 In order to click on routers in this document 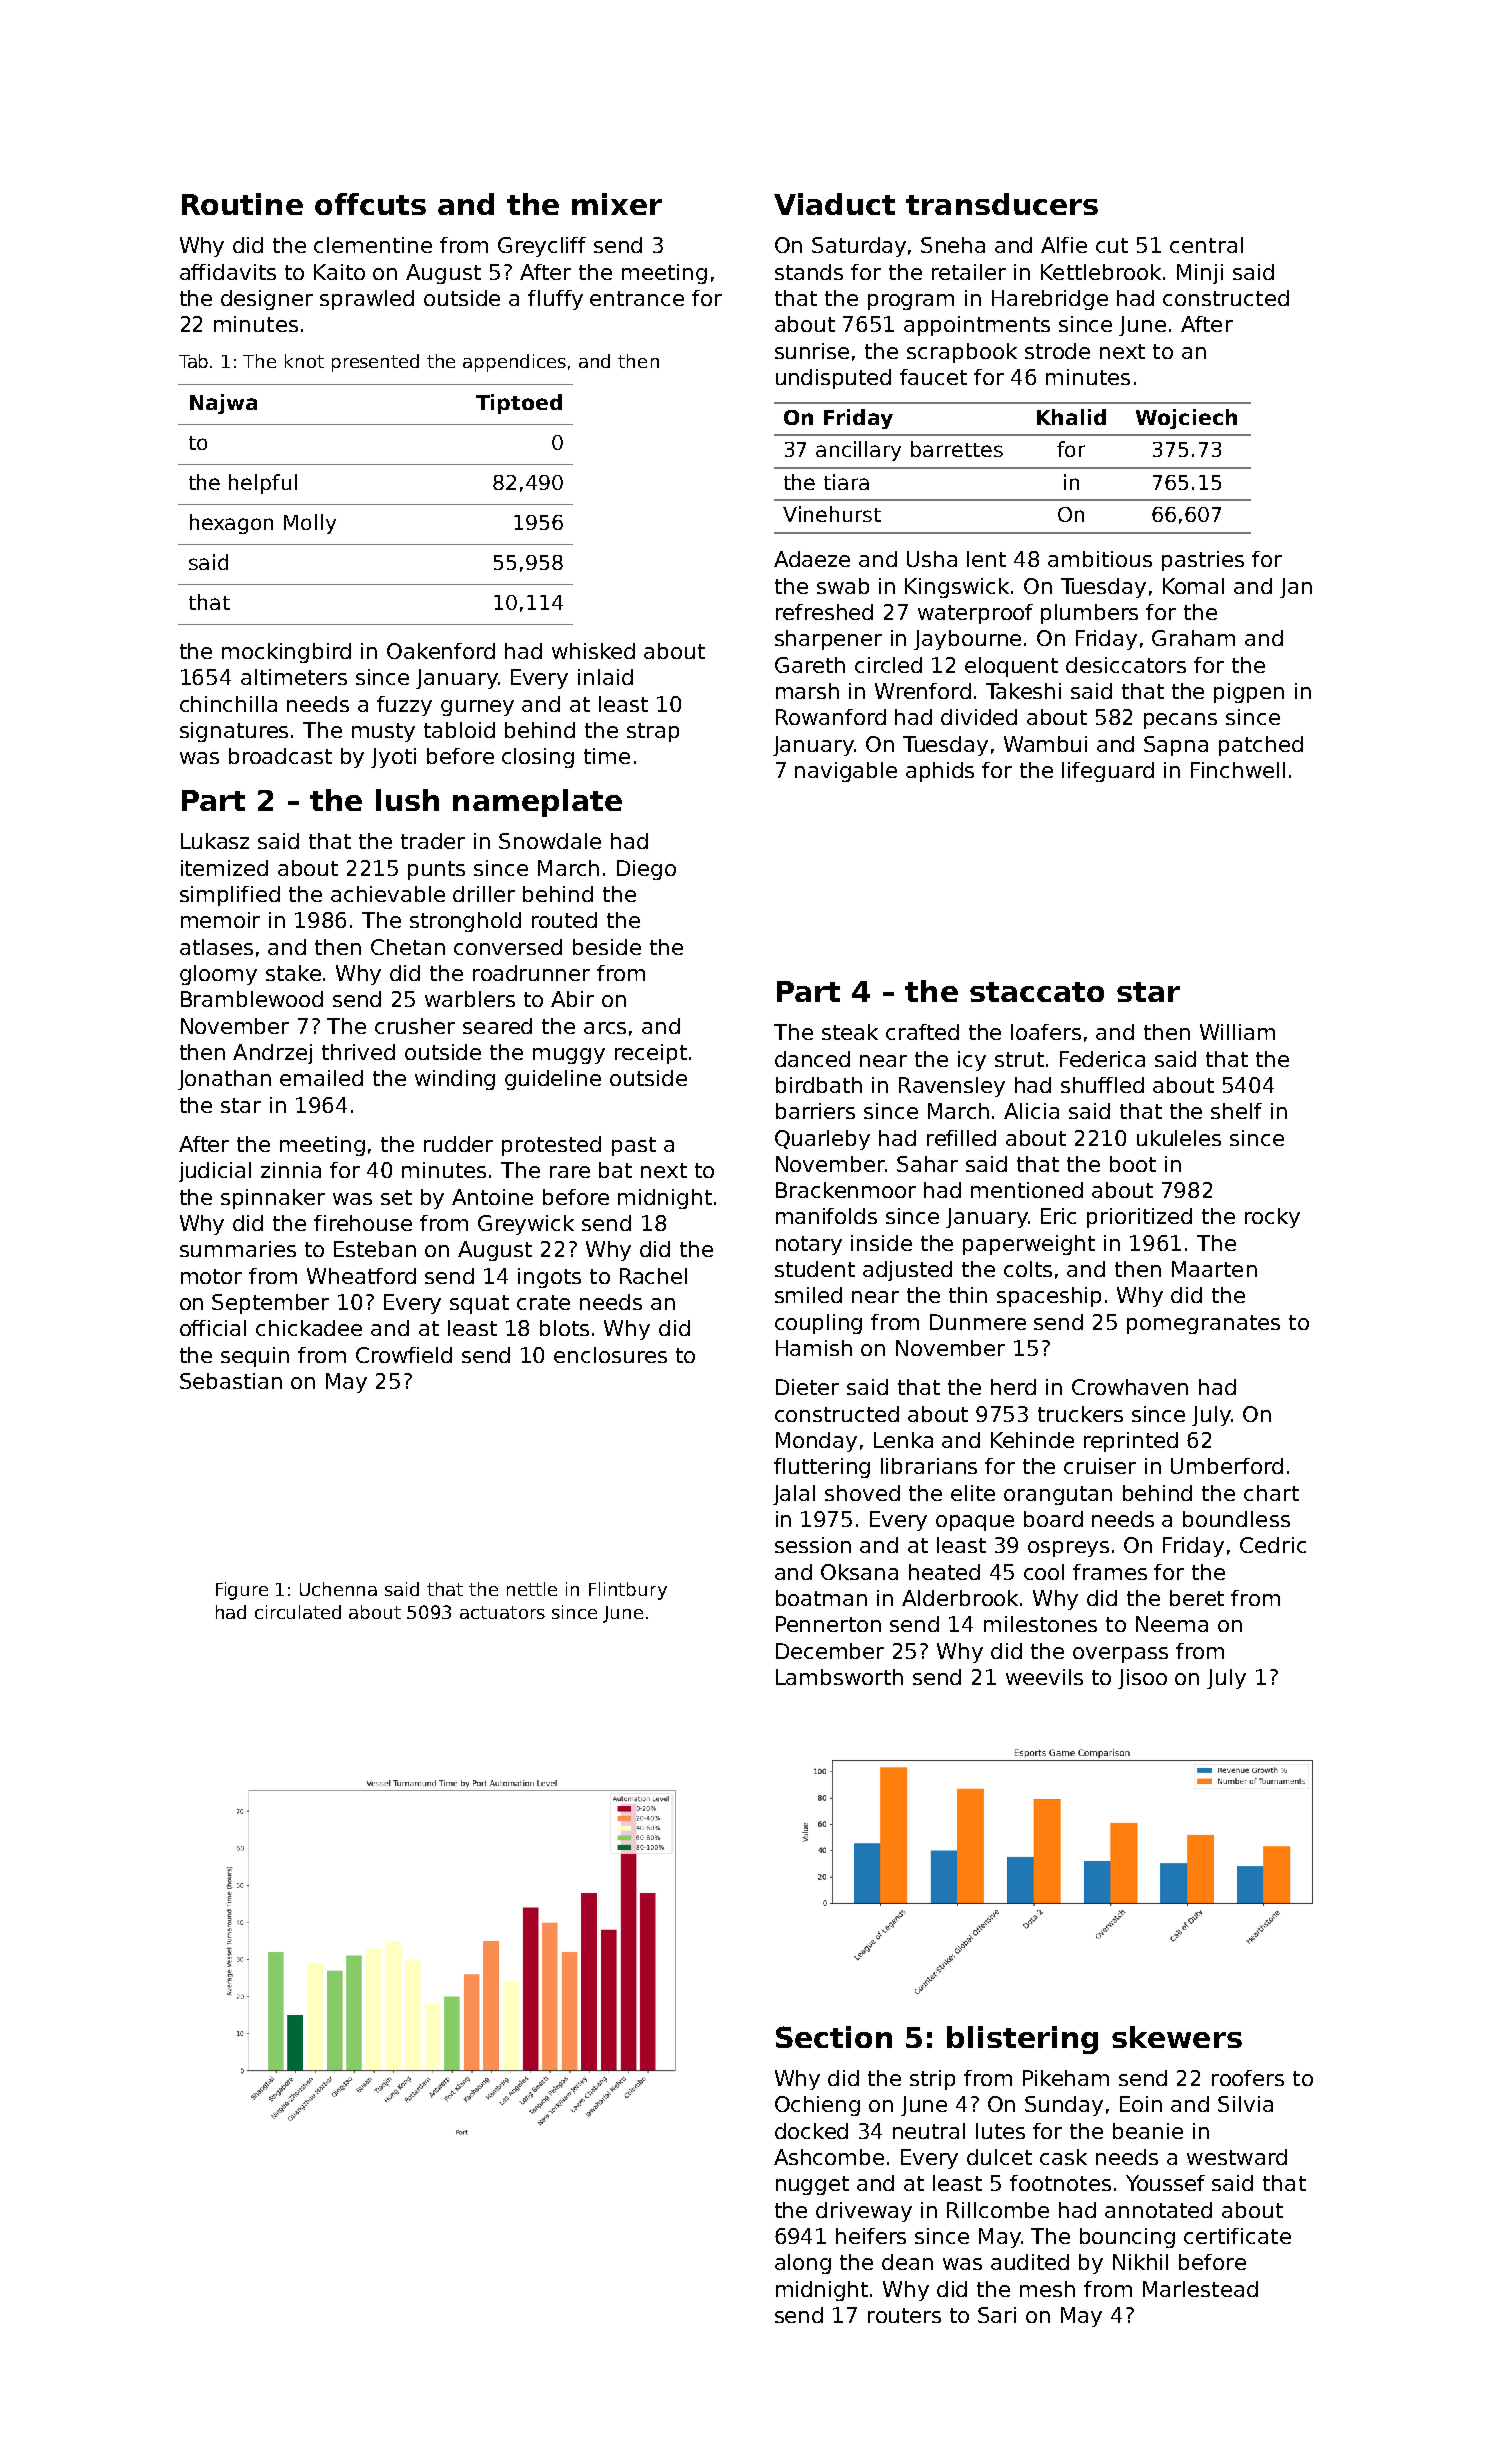, I will do `click(904, 2315)`.
